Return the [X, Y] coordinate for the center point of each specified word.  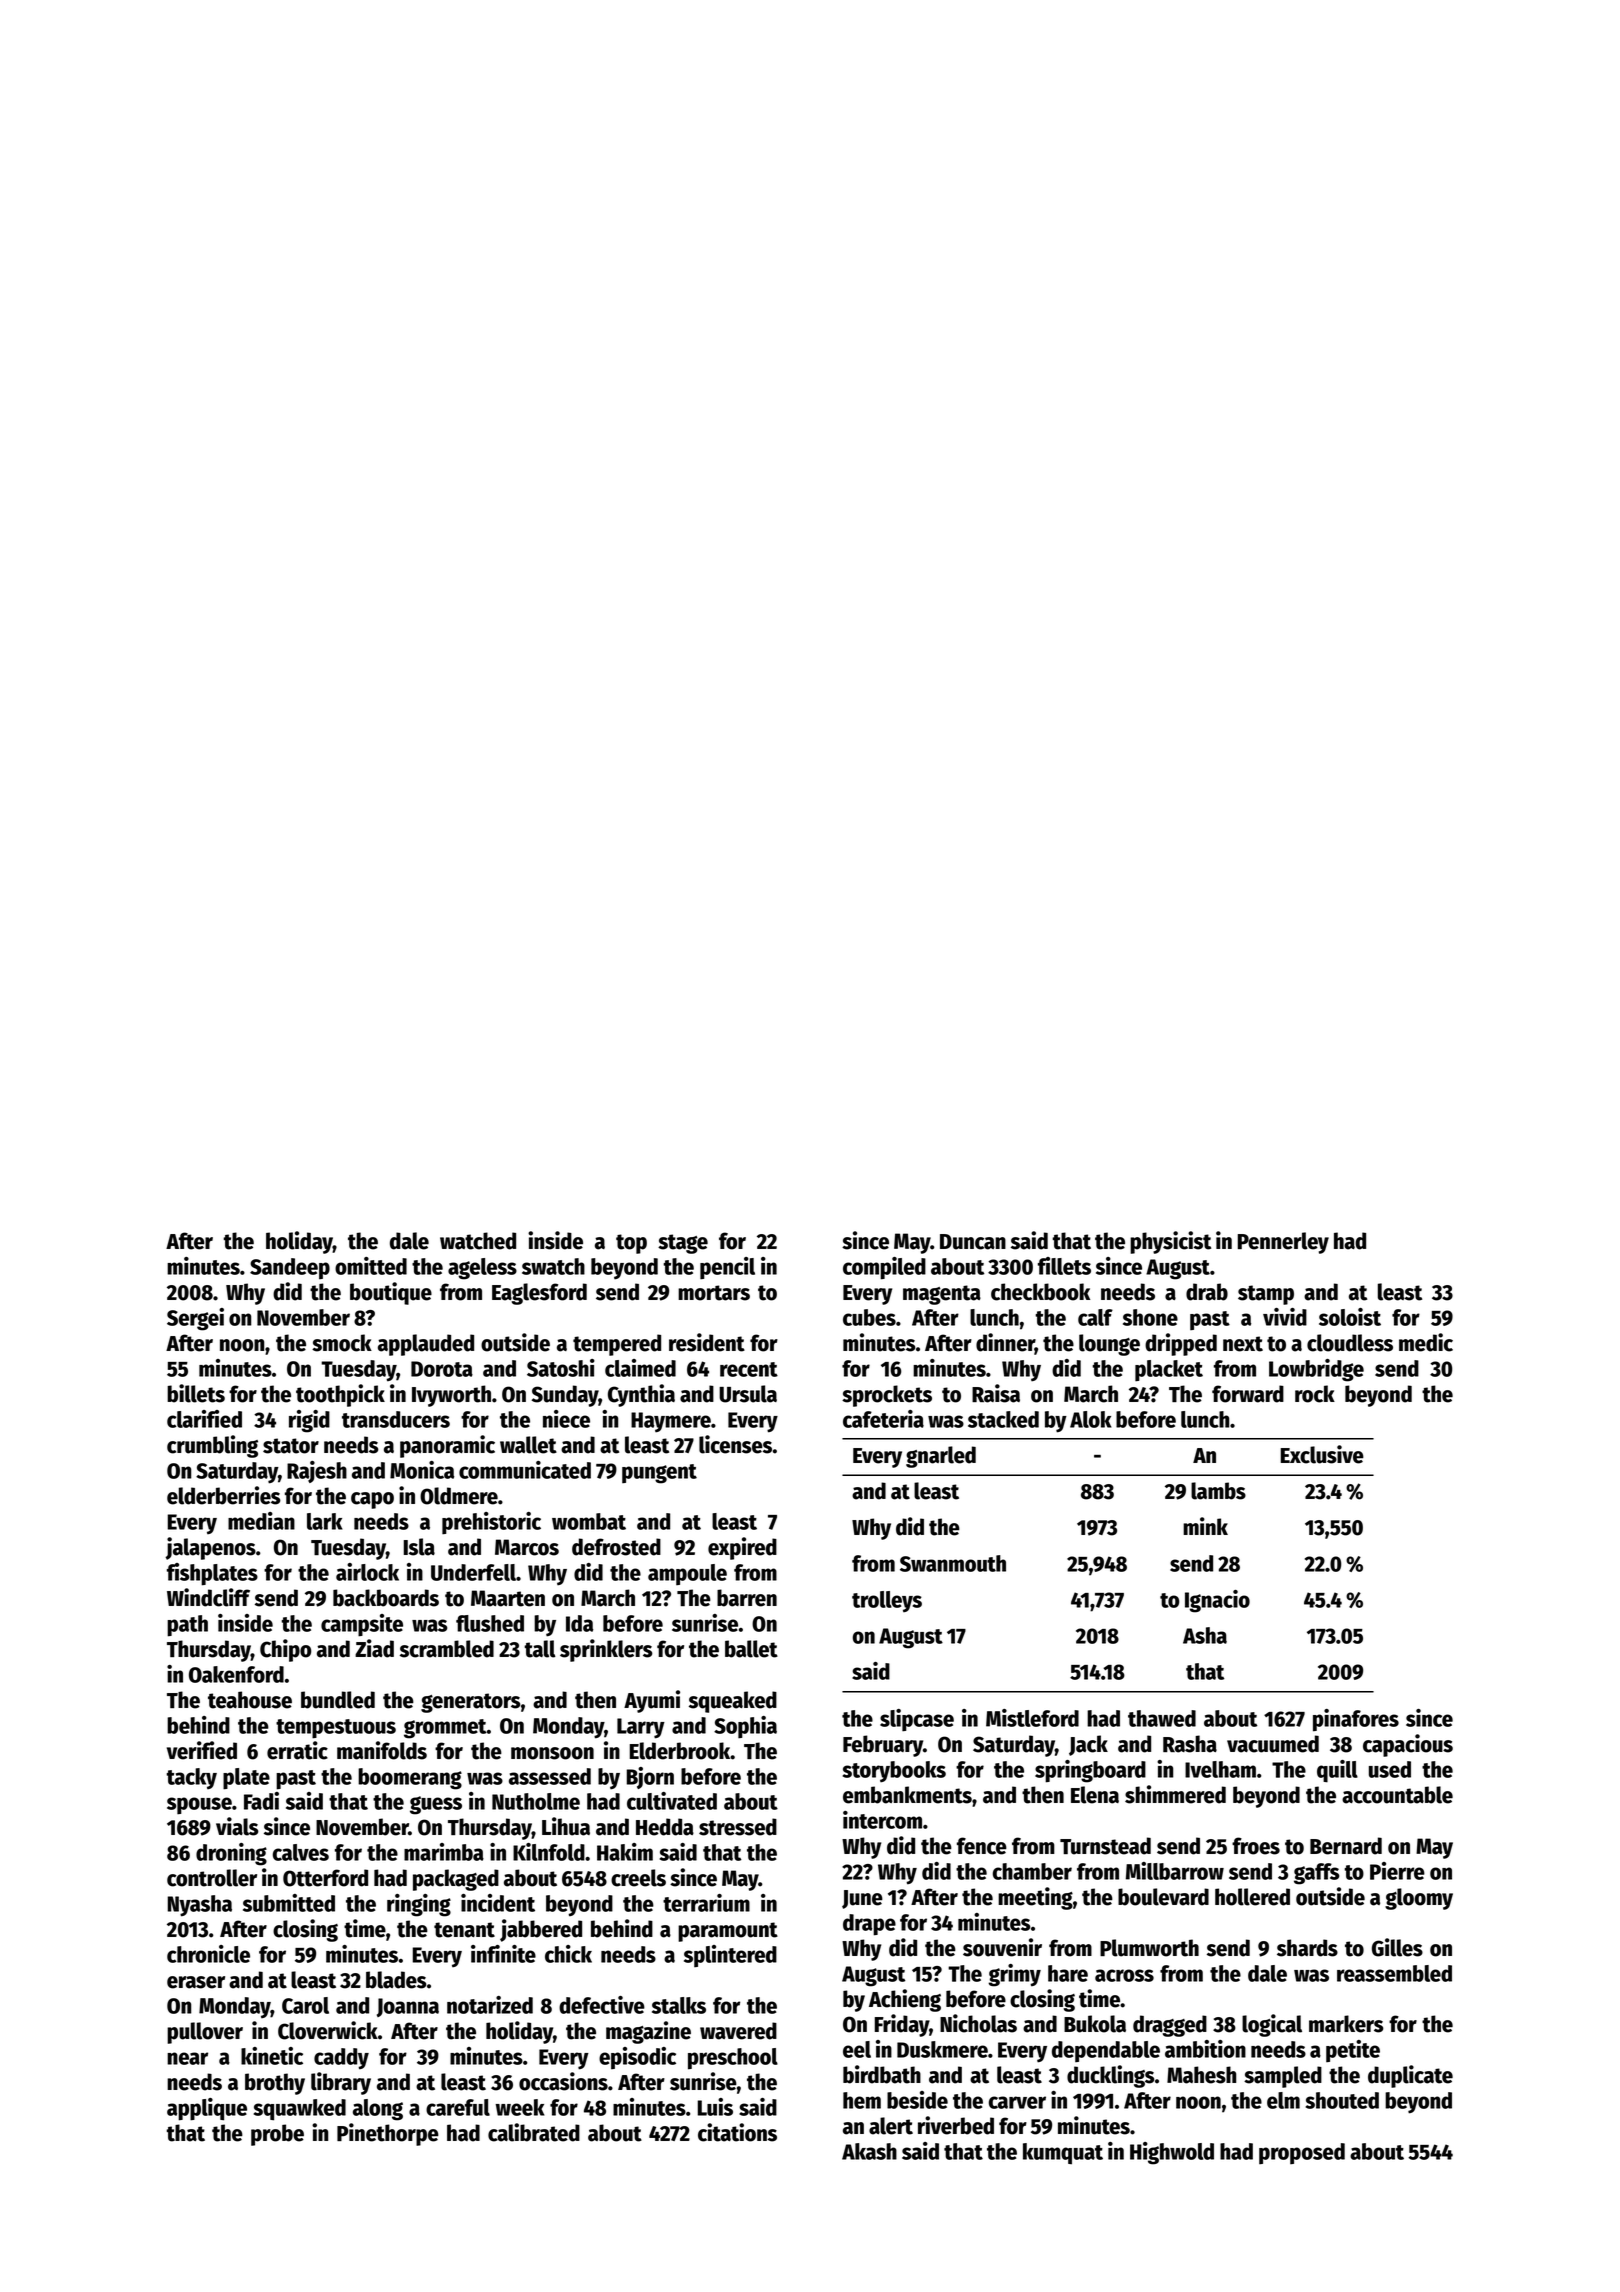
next [1243, 1344]
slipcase [917, 1720]
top [631, 1244]
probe [277, 2135]
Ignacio [1217, 1601]
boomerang [410, 1779]
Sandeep [290, 1269]
